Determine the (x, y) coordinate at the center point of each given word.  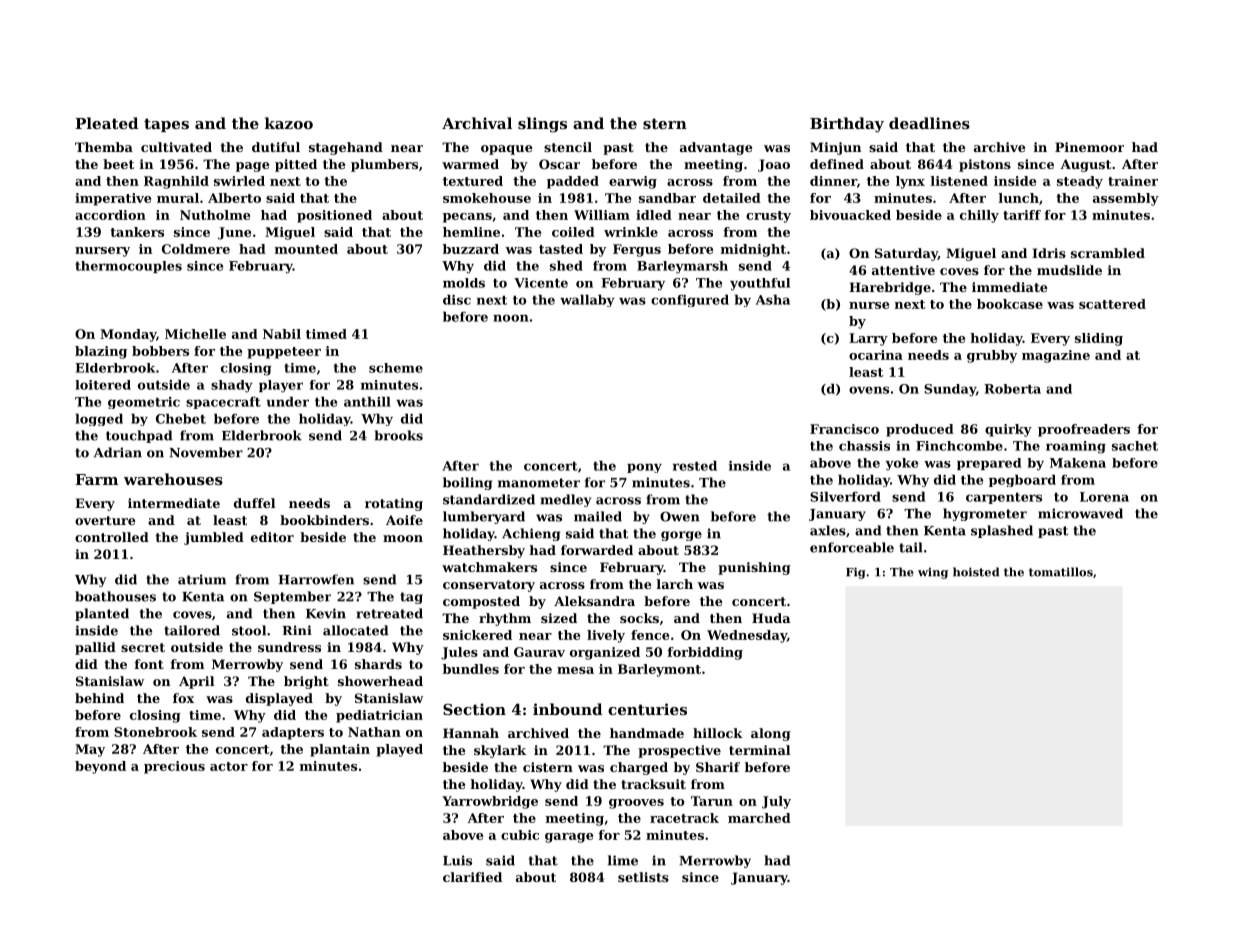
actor (229, 766)
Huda (771, 618)
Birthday (847, 125)
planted (102, 614)
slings (542, 125)
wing (933, 573)
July (776, 802)
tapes (166, 125)
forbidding (705, 653)
